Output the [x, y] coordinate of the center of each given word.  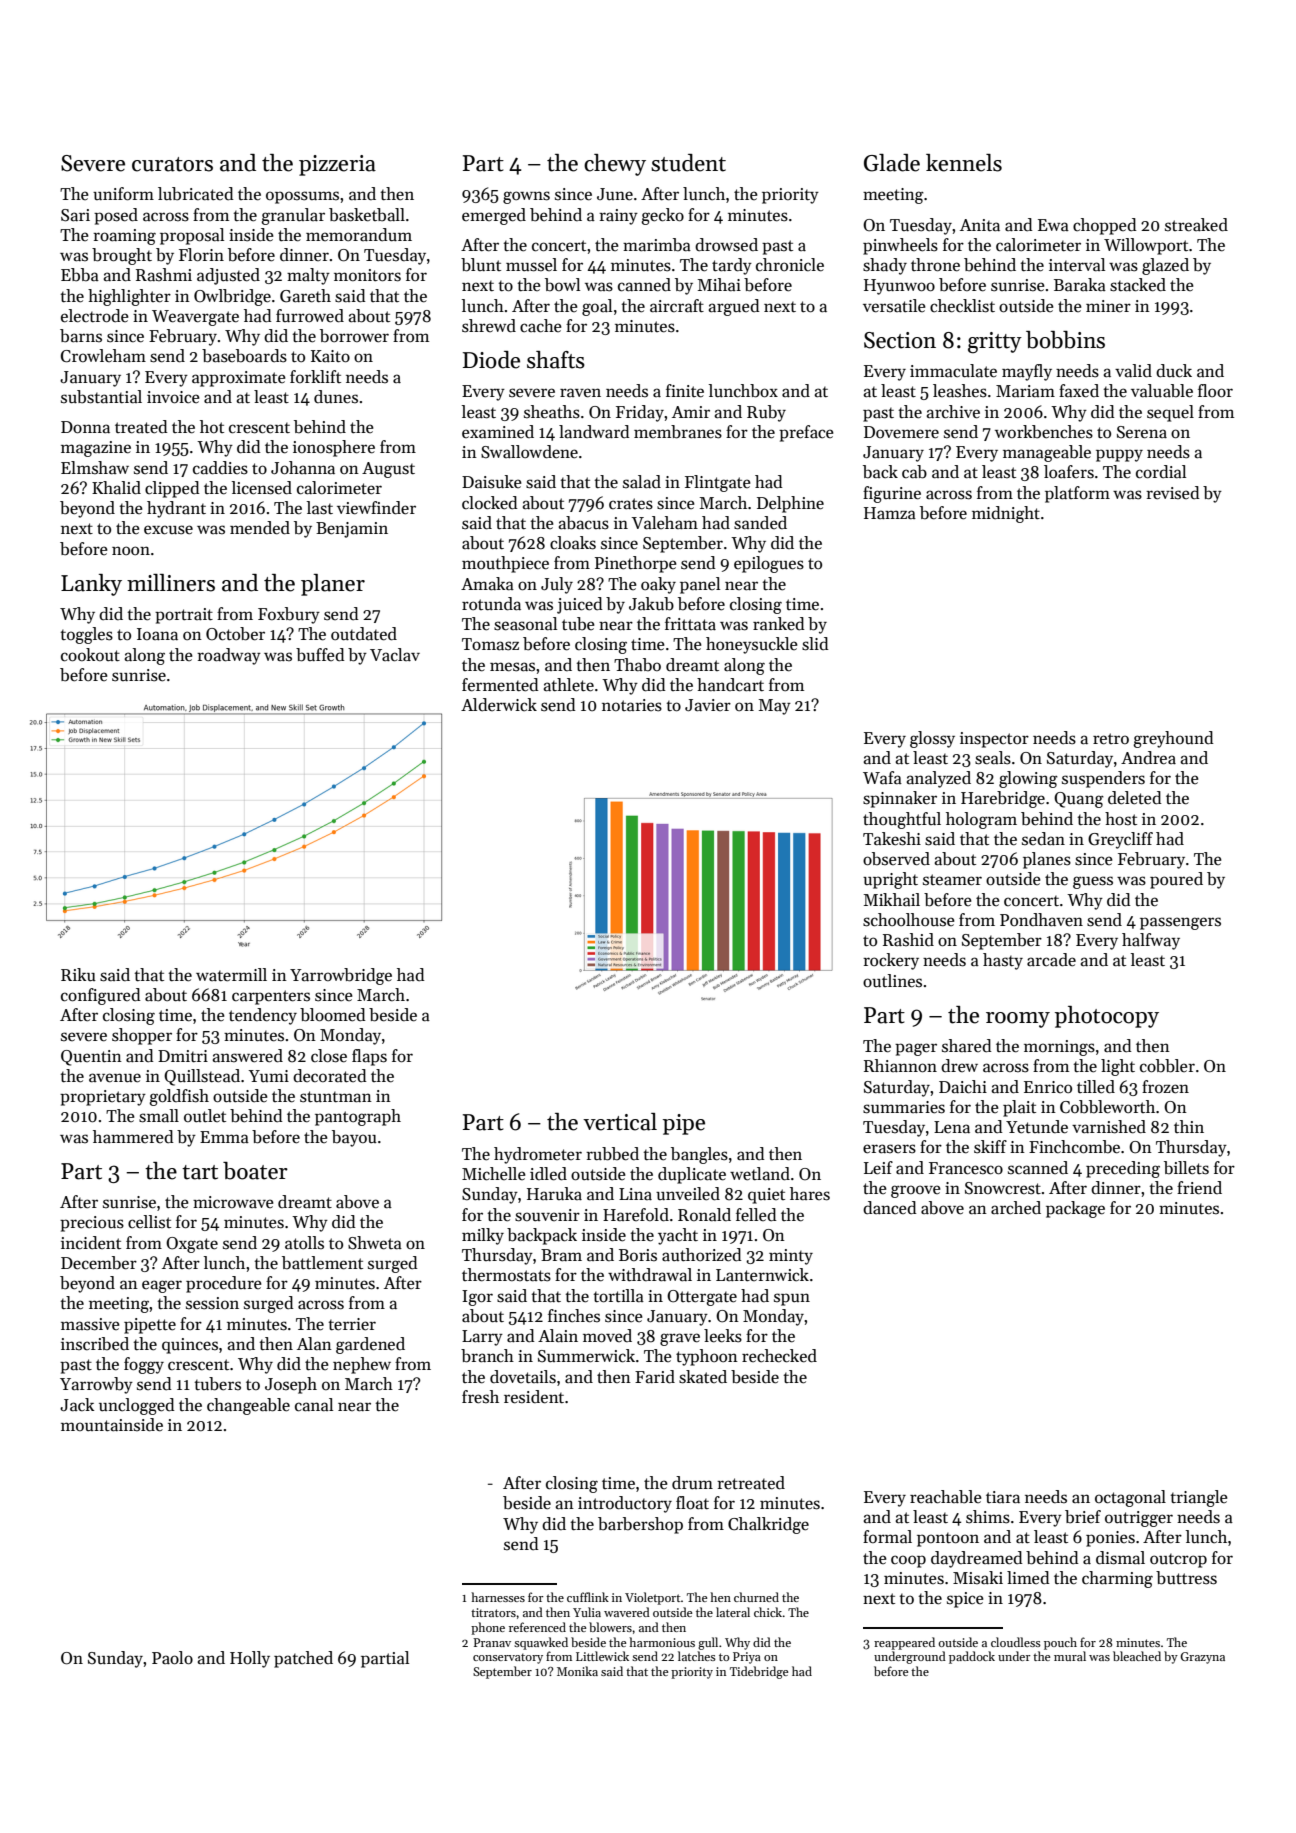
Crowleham [103, 356]
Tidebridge [759, 1672]
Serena [1142, 432]
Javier [708, 705]
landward [594, 432]
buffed [320, 655]
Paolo [172, 1658]
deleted [1135, 798]
